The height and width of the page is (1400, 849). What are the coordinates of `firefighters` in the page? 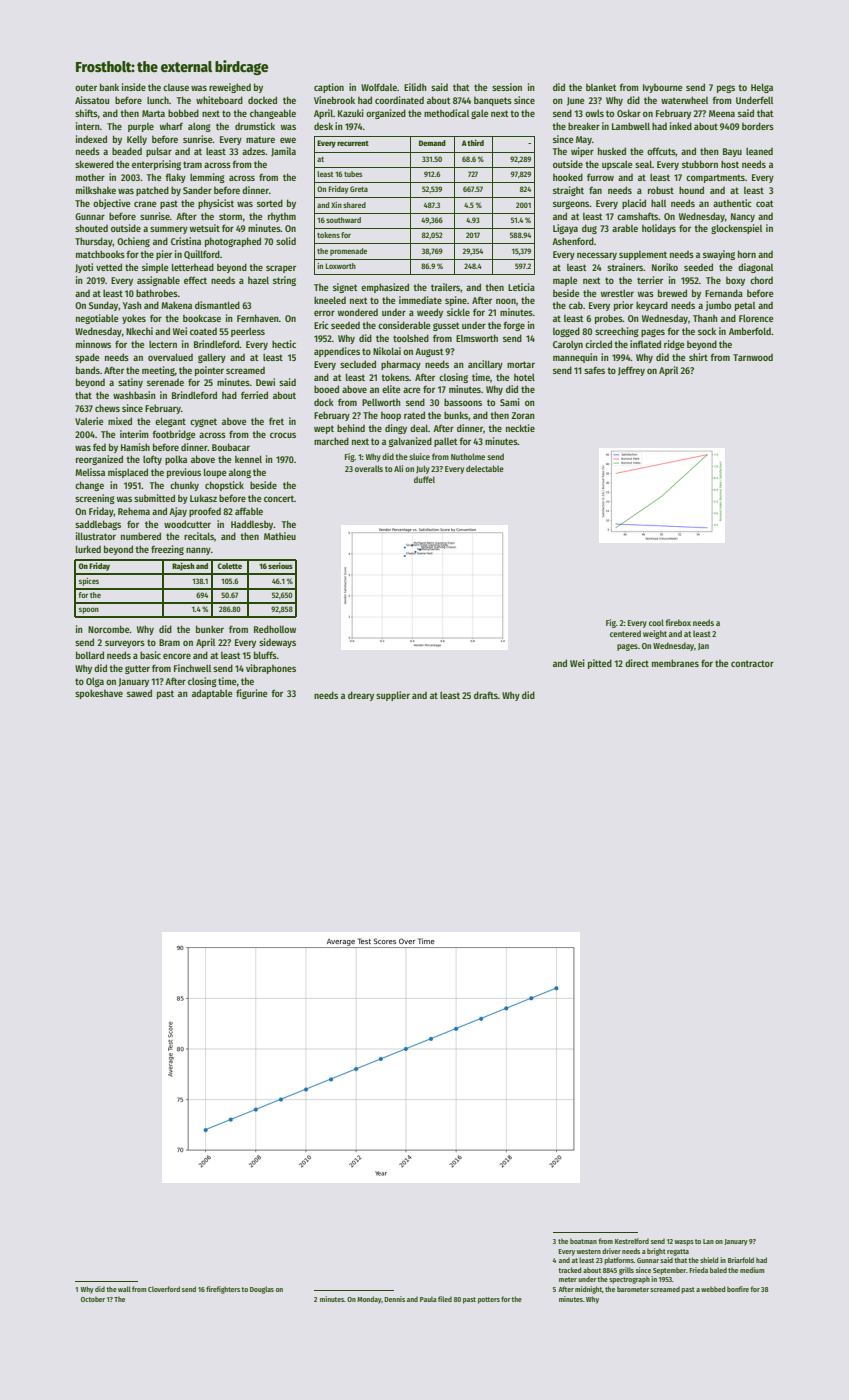 It's located at (223, 1290).
